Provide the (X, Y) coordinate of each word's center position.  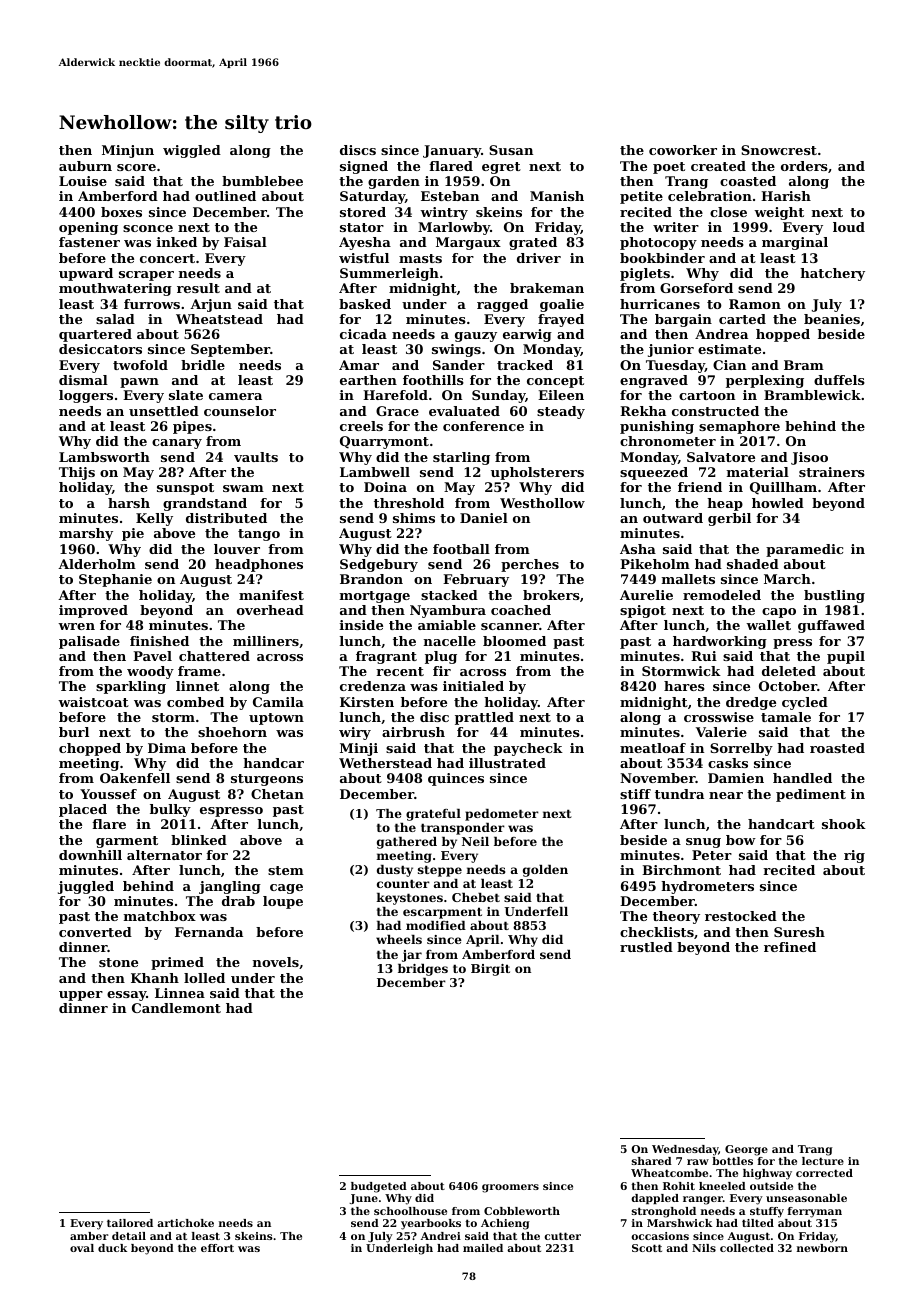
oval (82, 1248)
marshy (86, 534)
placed (83, 810)
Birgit (490, 970)
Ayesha (365, 243)
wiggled (192, 151)
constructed (715, 411)
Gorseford (696, 288)
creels (361, 426)
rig (854, 856)
